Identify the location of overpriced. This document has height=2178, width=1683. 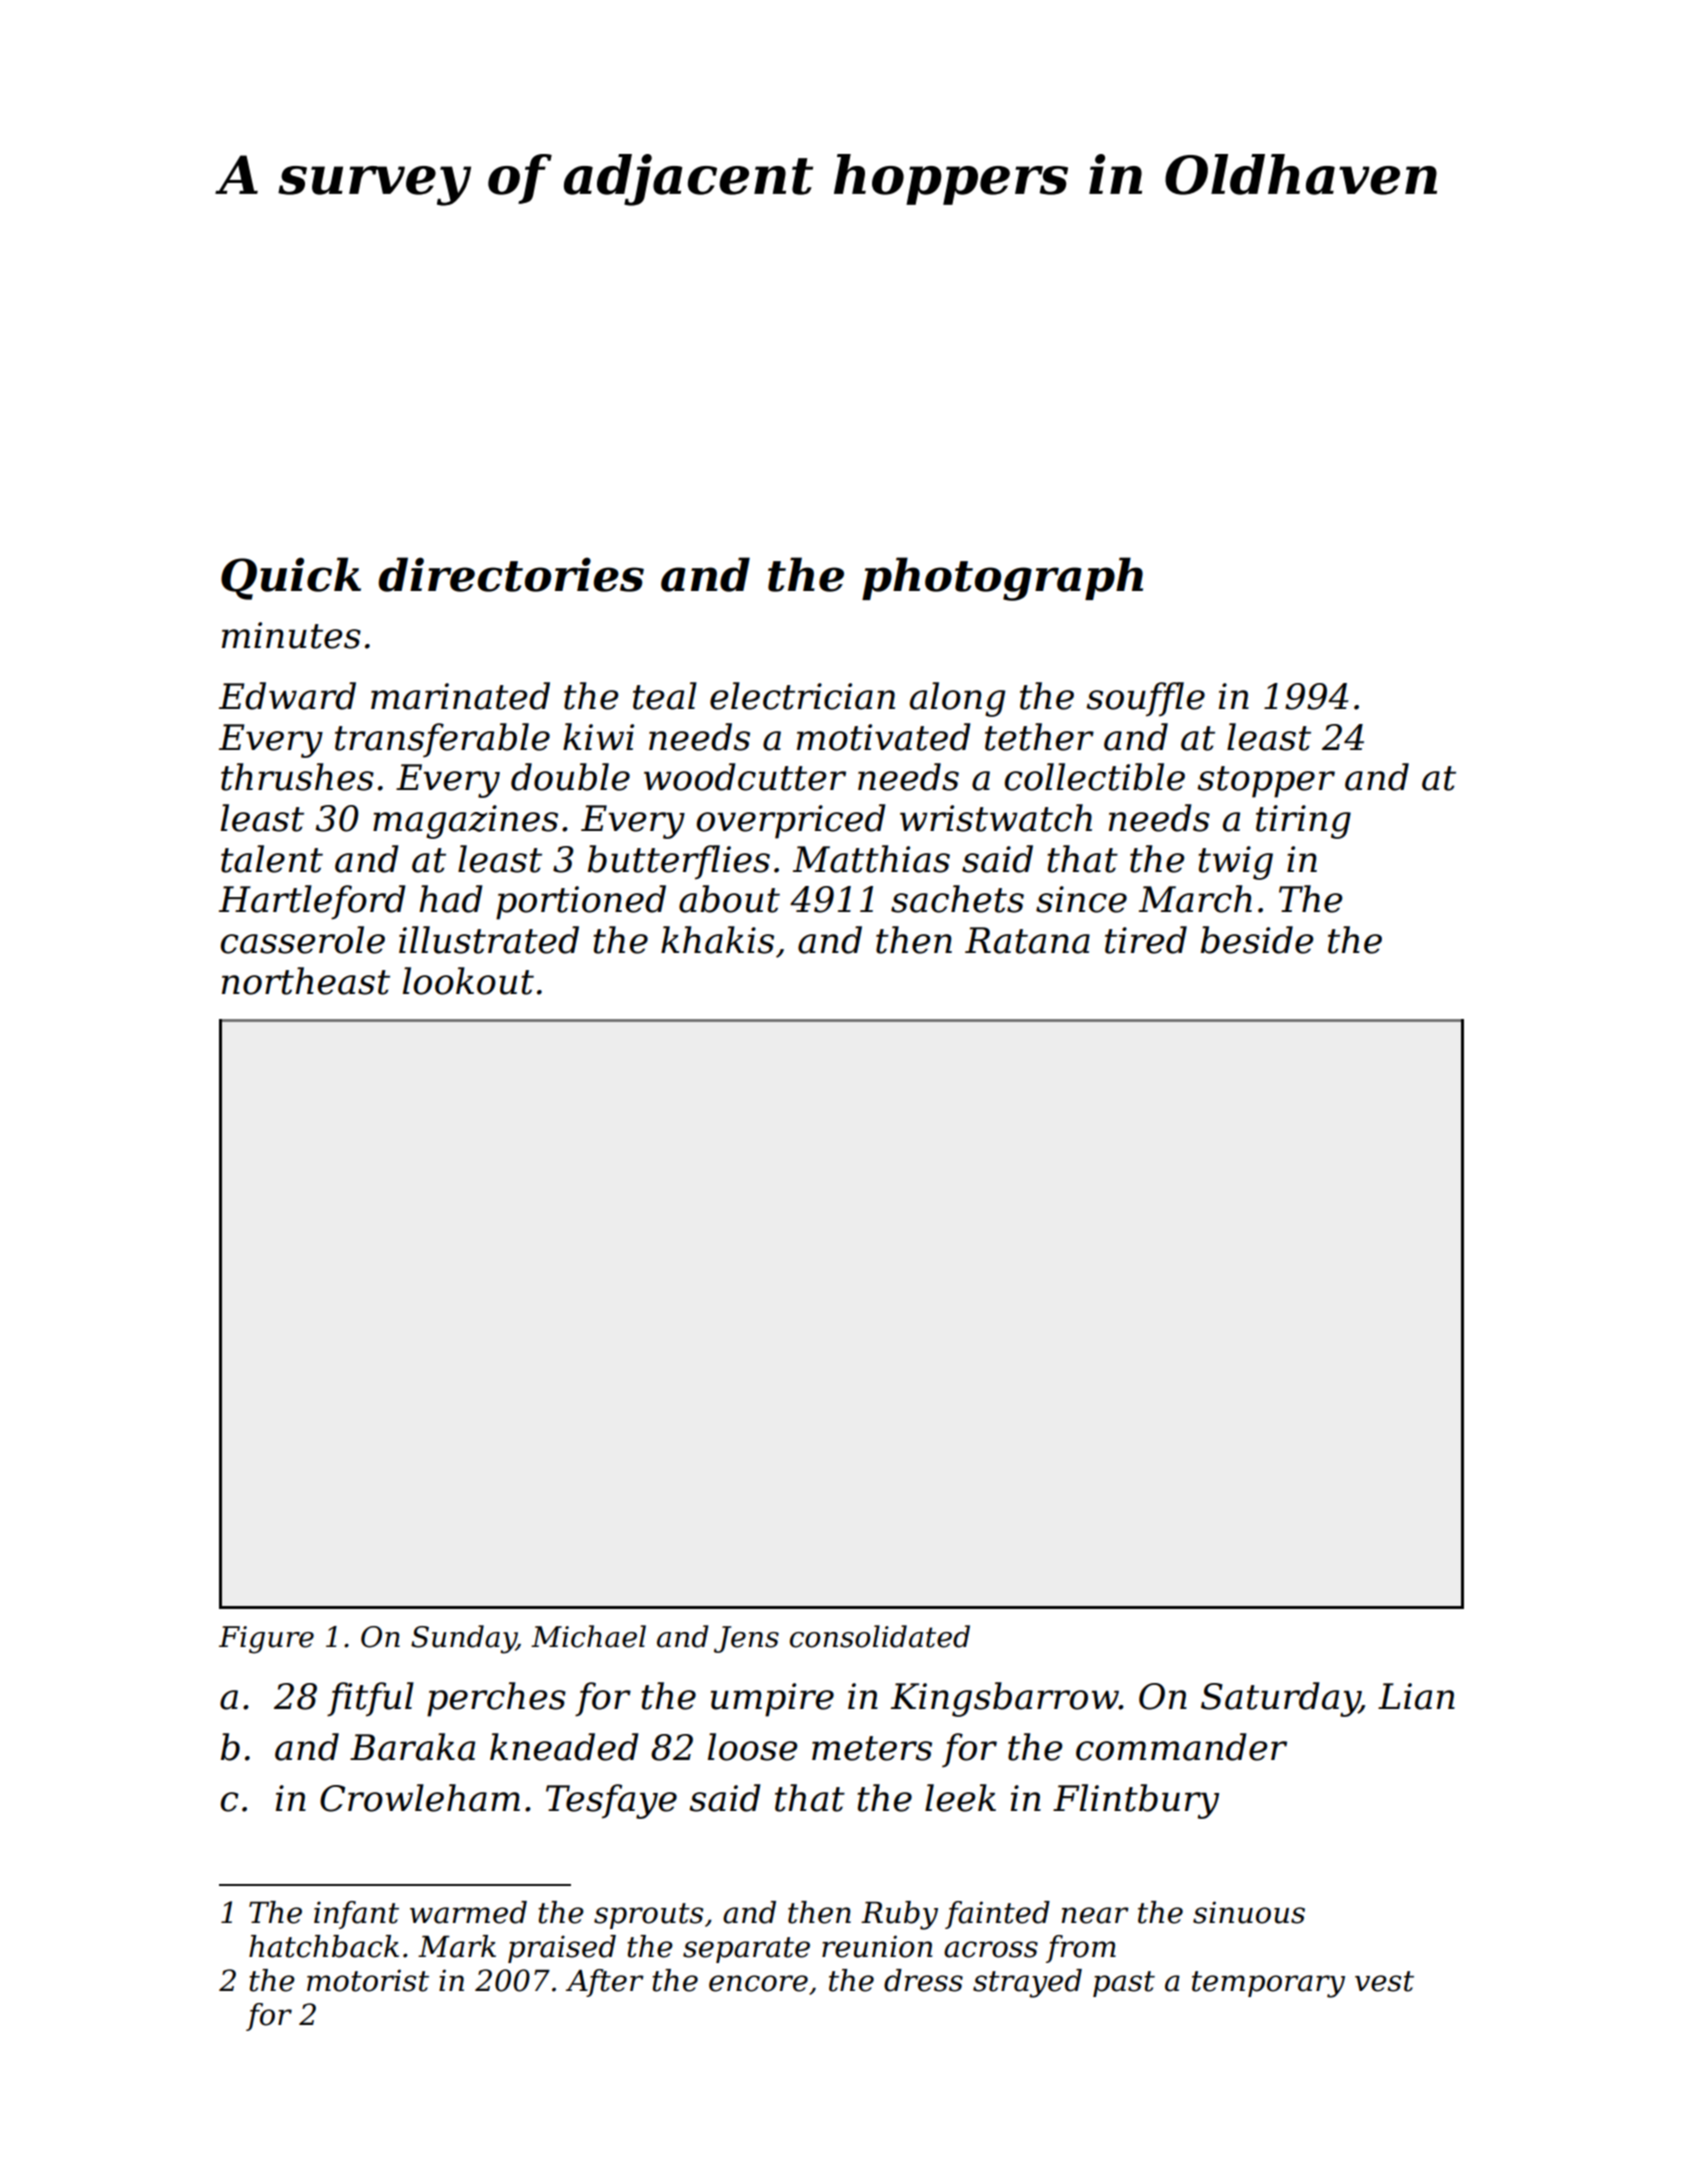
(790, 821).
